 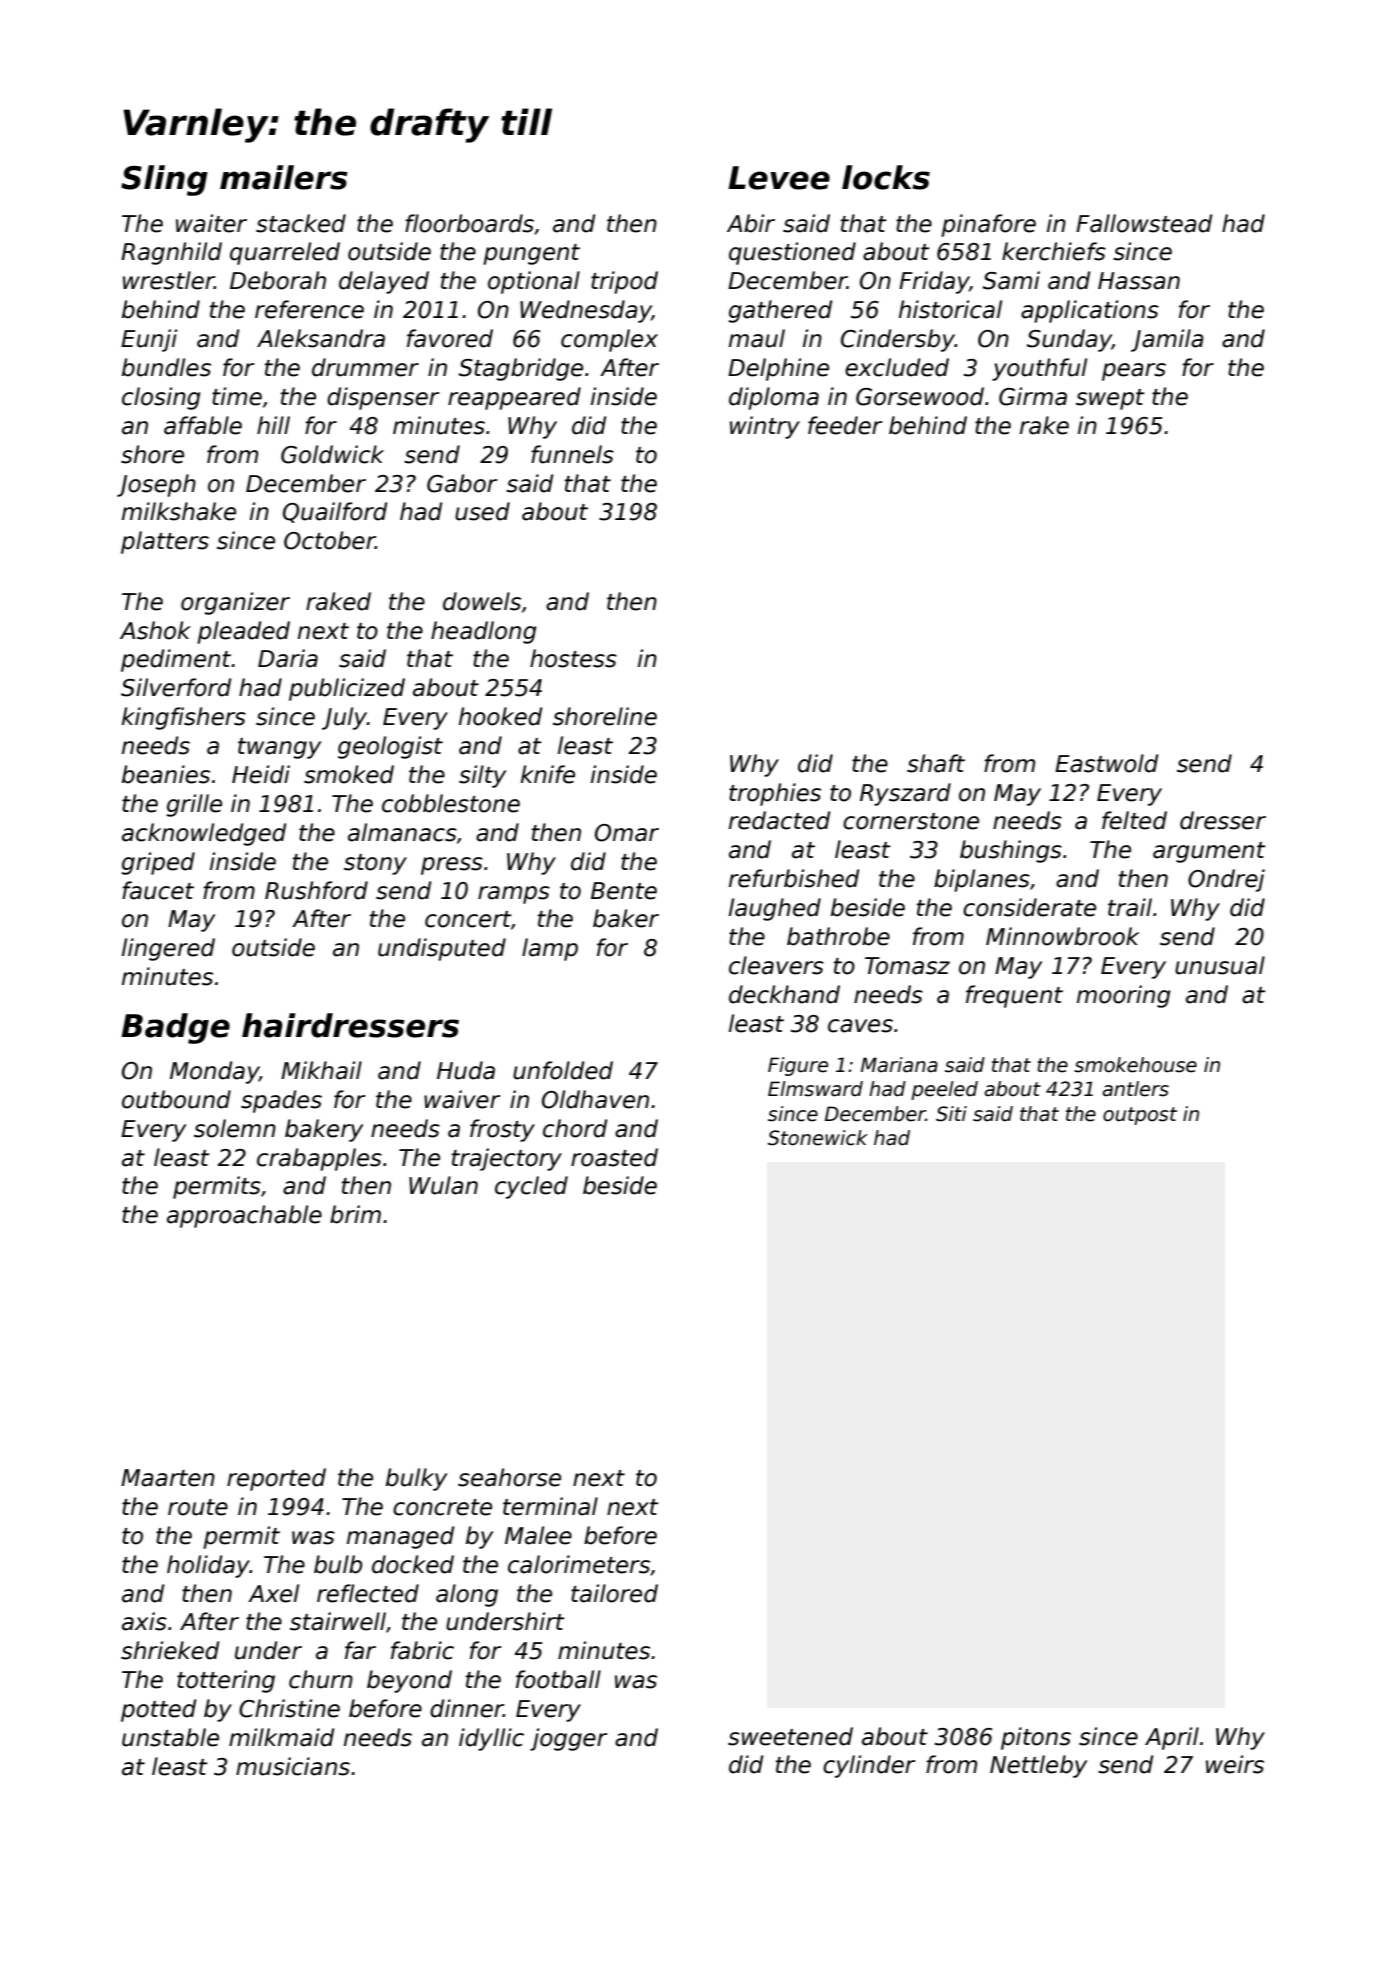 What do you see at coordinates (1033, 396) in the screenshot?
I see `Girma` at bounding box center [1033, 396].
